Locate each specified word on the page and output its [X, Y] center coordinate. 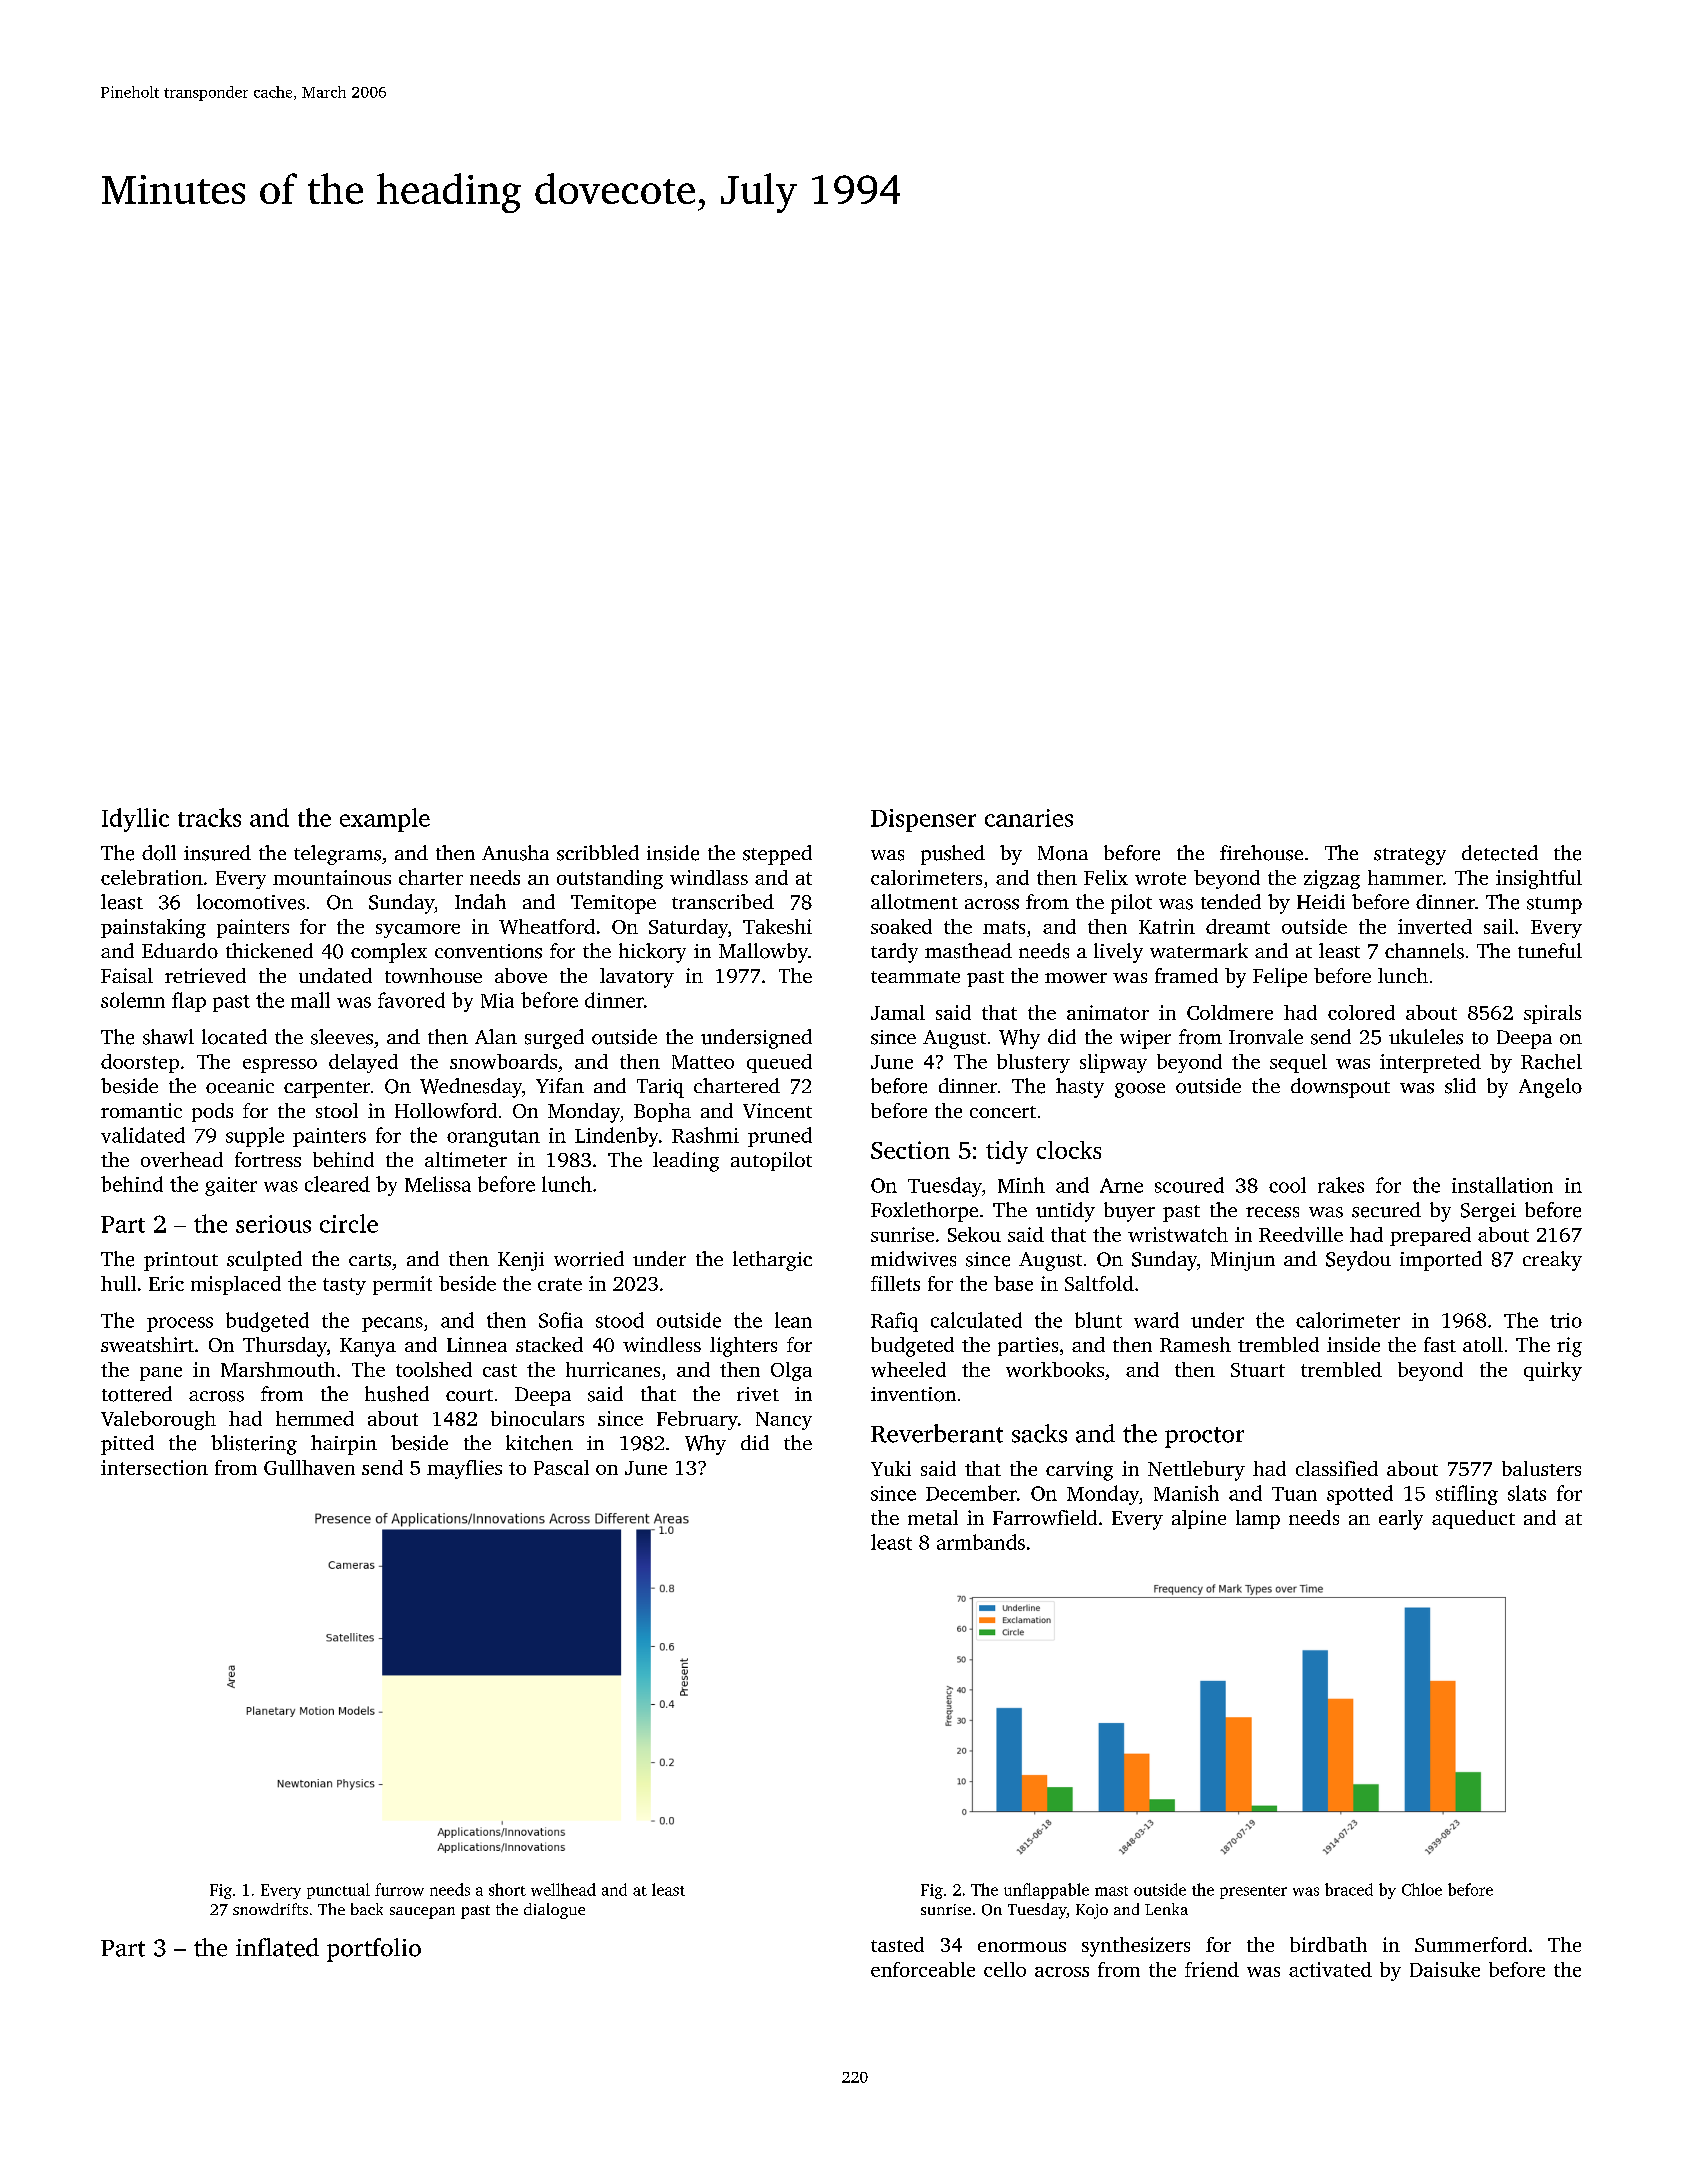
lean [793, 1320]
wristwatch [1178, 1234]
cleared [337, 1184]
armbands [981, 1542]
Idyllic [135, 820]
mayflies [464, 1469]
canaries [1029, 818]
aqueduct [1473, 1519]
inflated [277, 1947]
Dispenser [923, 820]
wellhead [563, 1889]
